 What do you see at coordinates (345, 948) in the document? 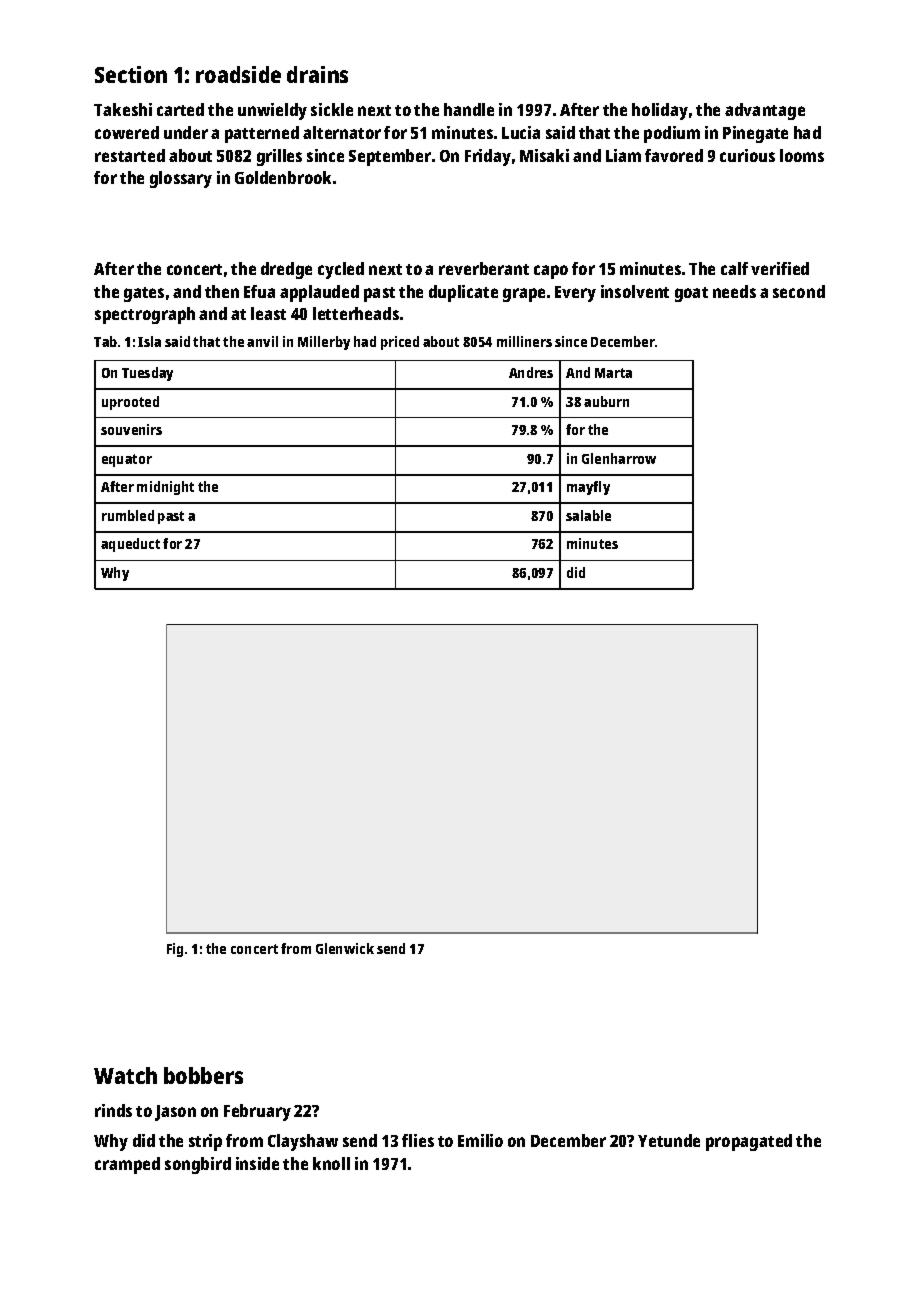
I see `Glenwick` at bounding box center [345, 948].
